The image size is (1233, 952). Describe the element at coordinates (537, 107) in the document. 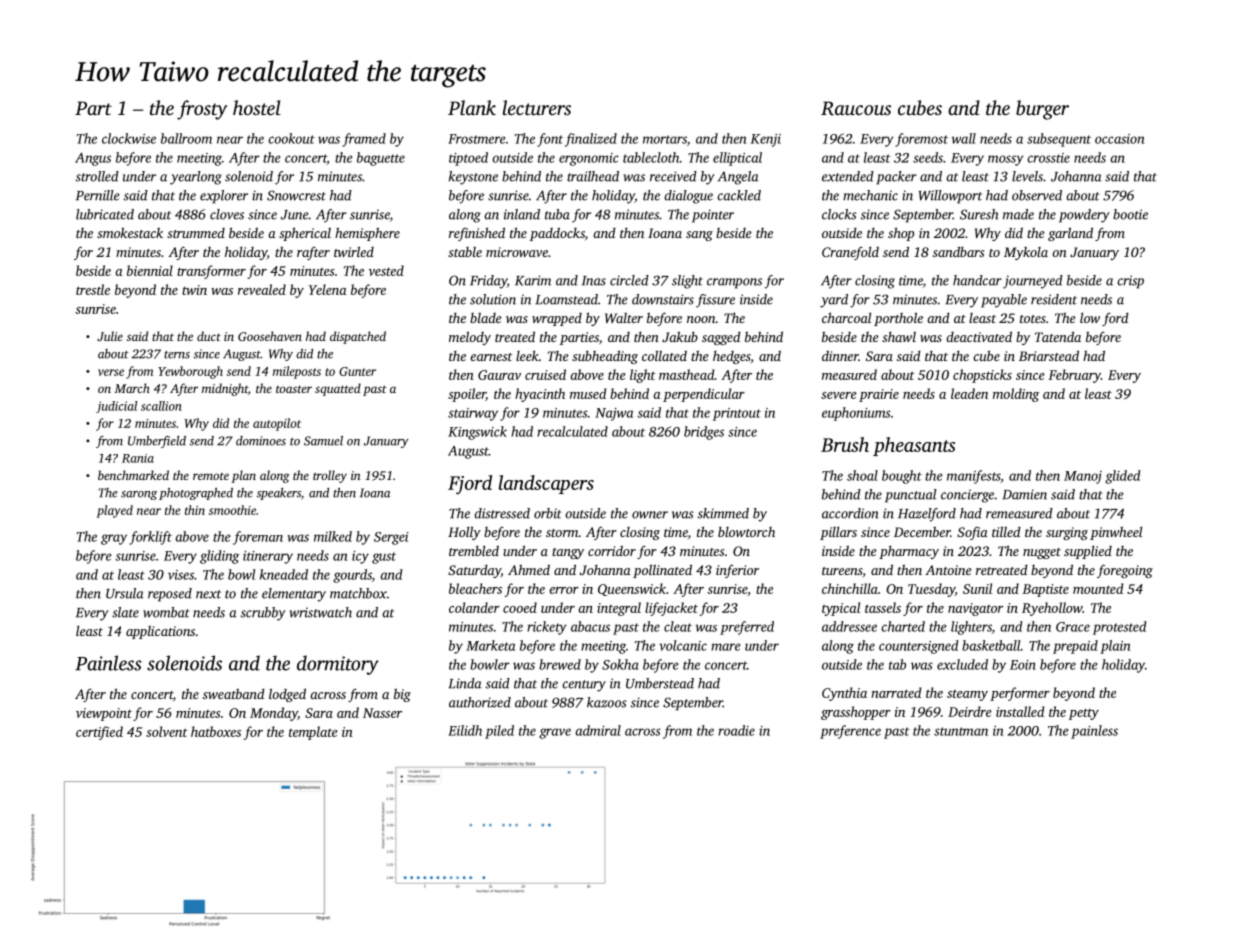

I see `lecturers` at that location.
